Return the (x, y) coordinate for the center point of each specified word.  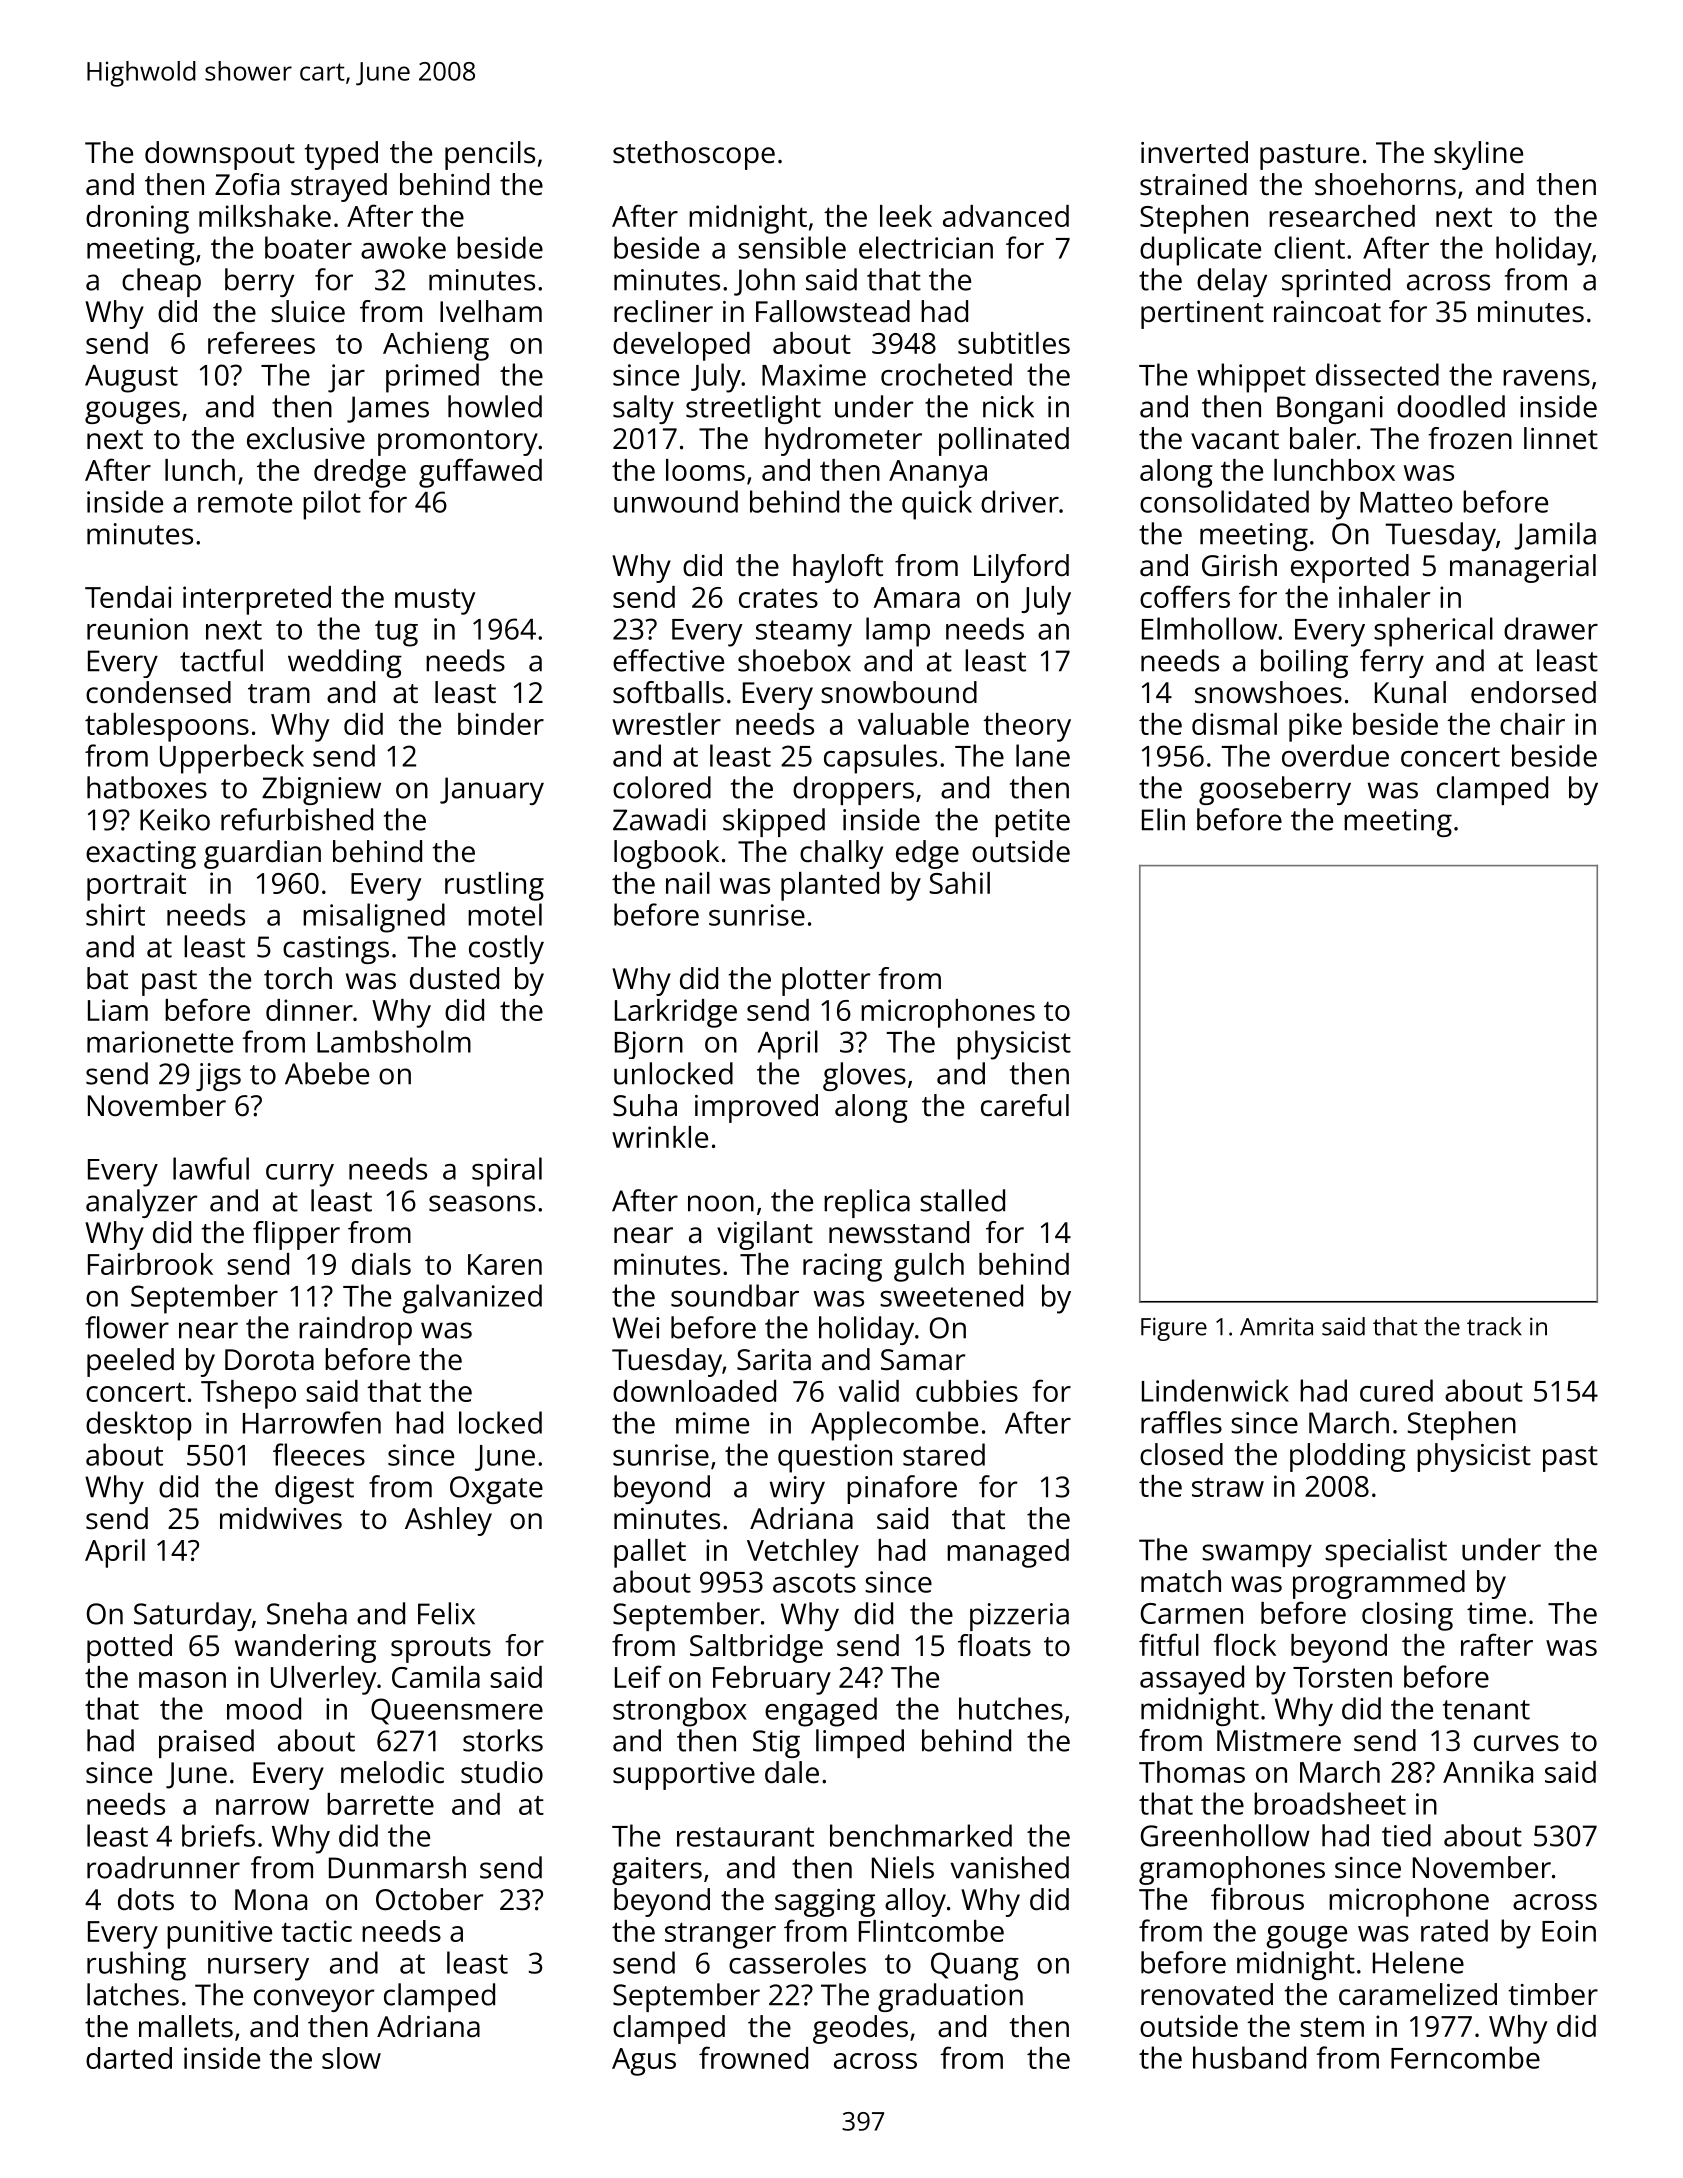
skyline (1478, 155)
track (1494, 1326)
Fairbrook (150, 1264)
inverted (1194, 152)
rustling (494, 886)
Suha (645, 1105)
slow (351, 2058)
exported (1350, 568)
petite (1032, 823)
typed (341, 155)
